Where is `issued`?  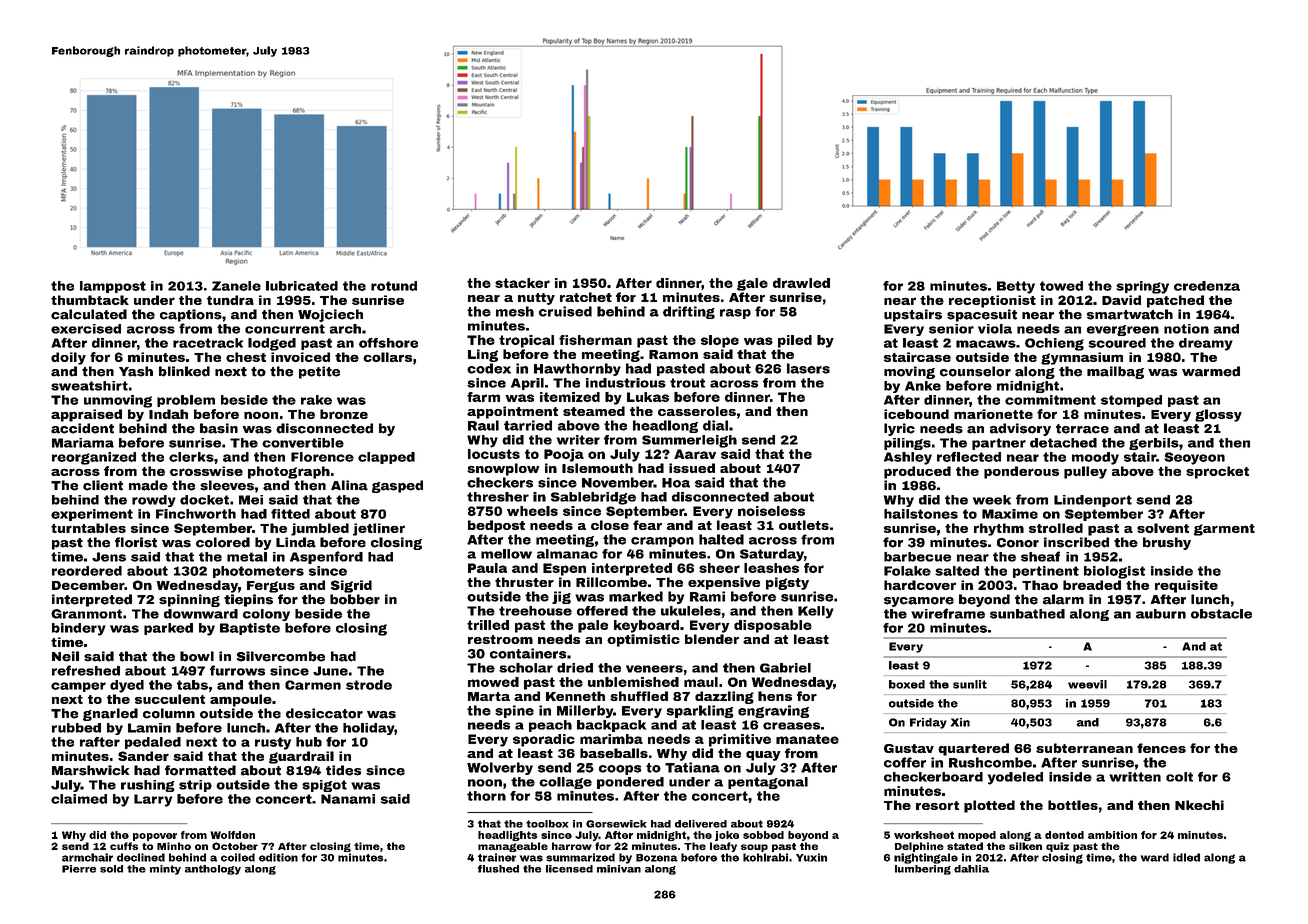 issued is located at coordinates (692, 468).
